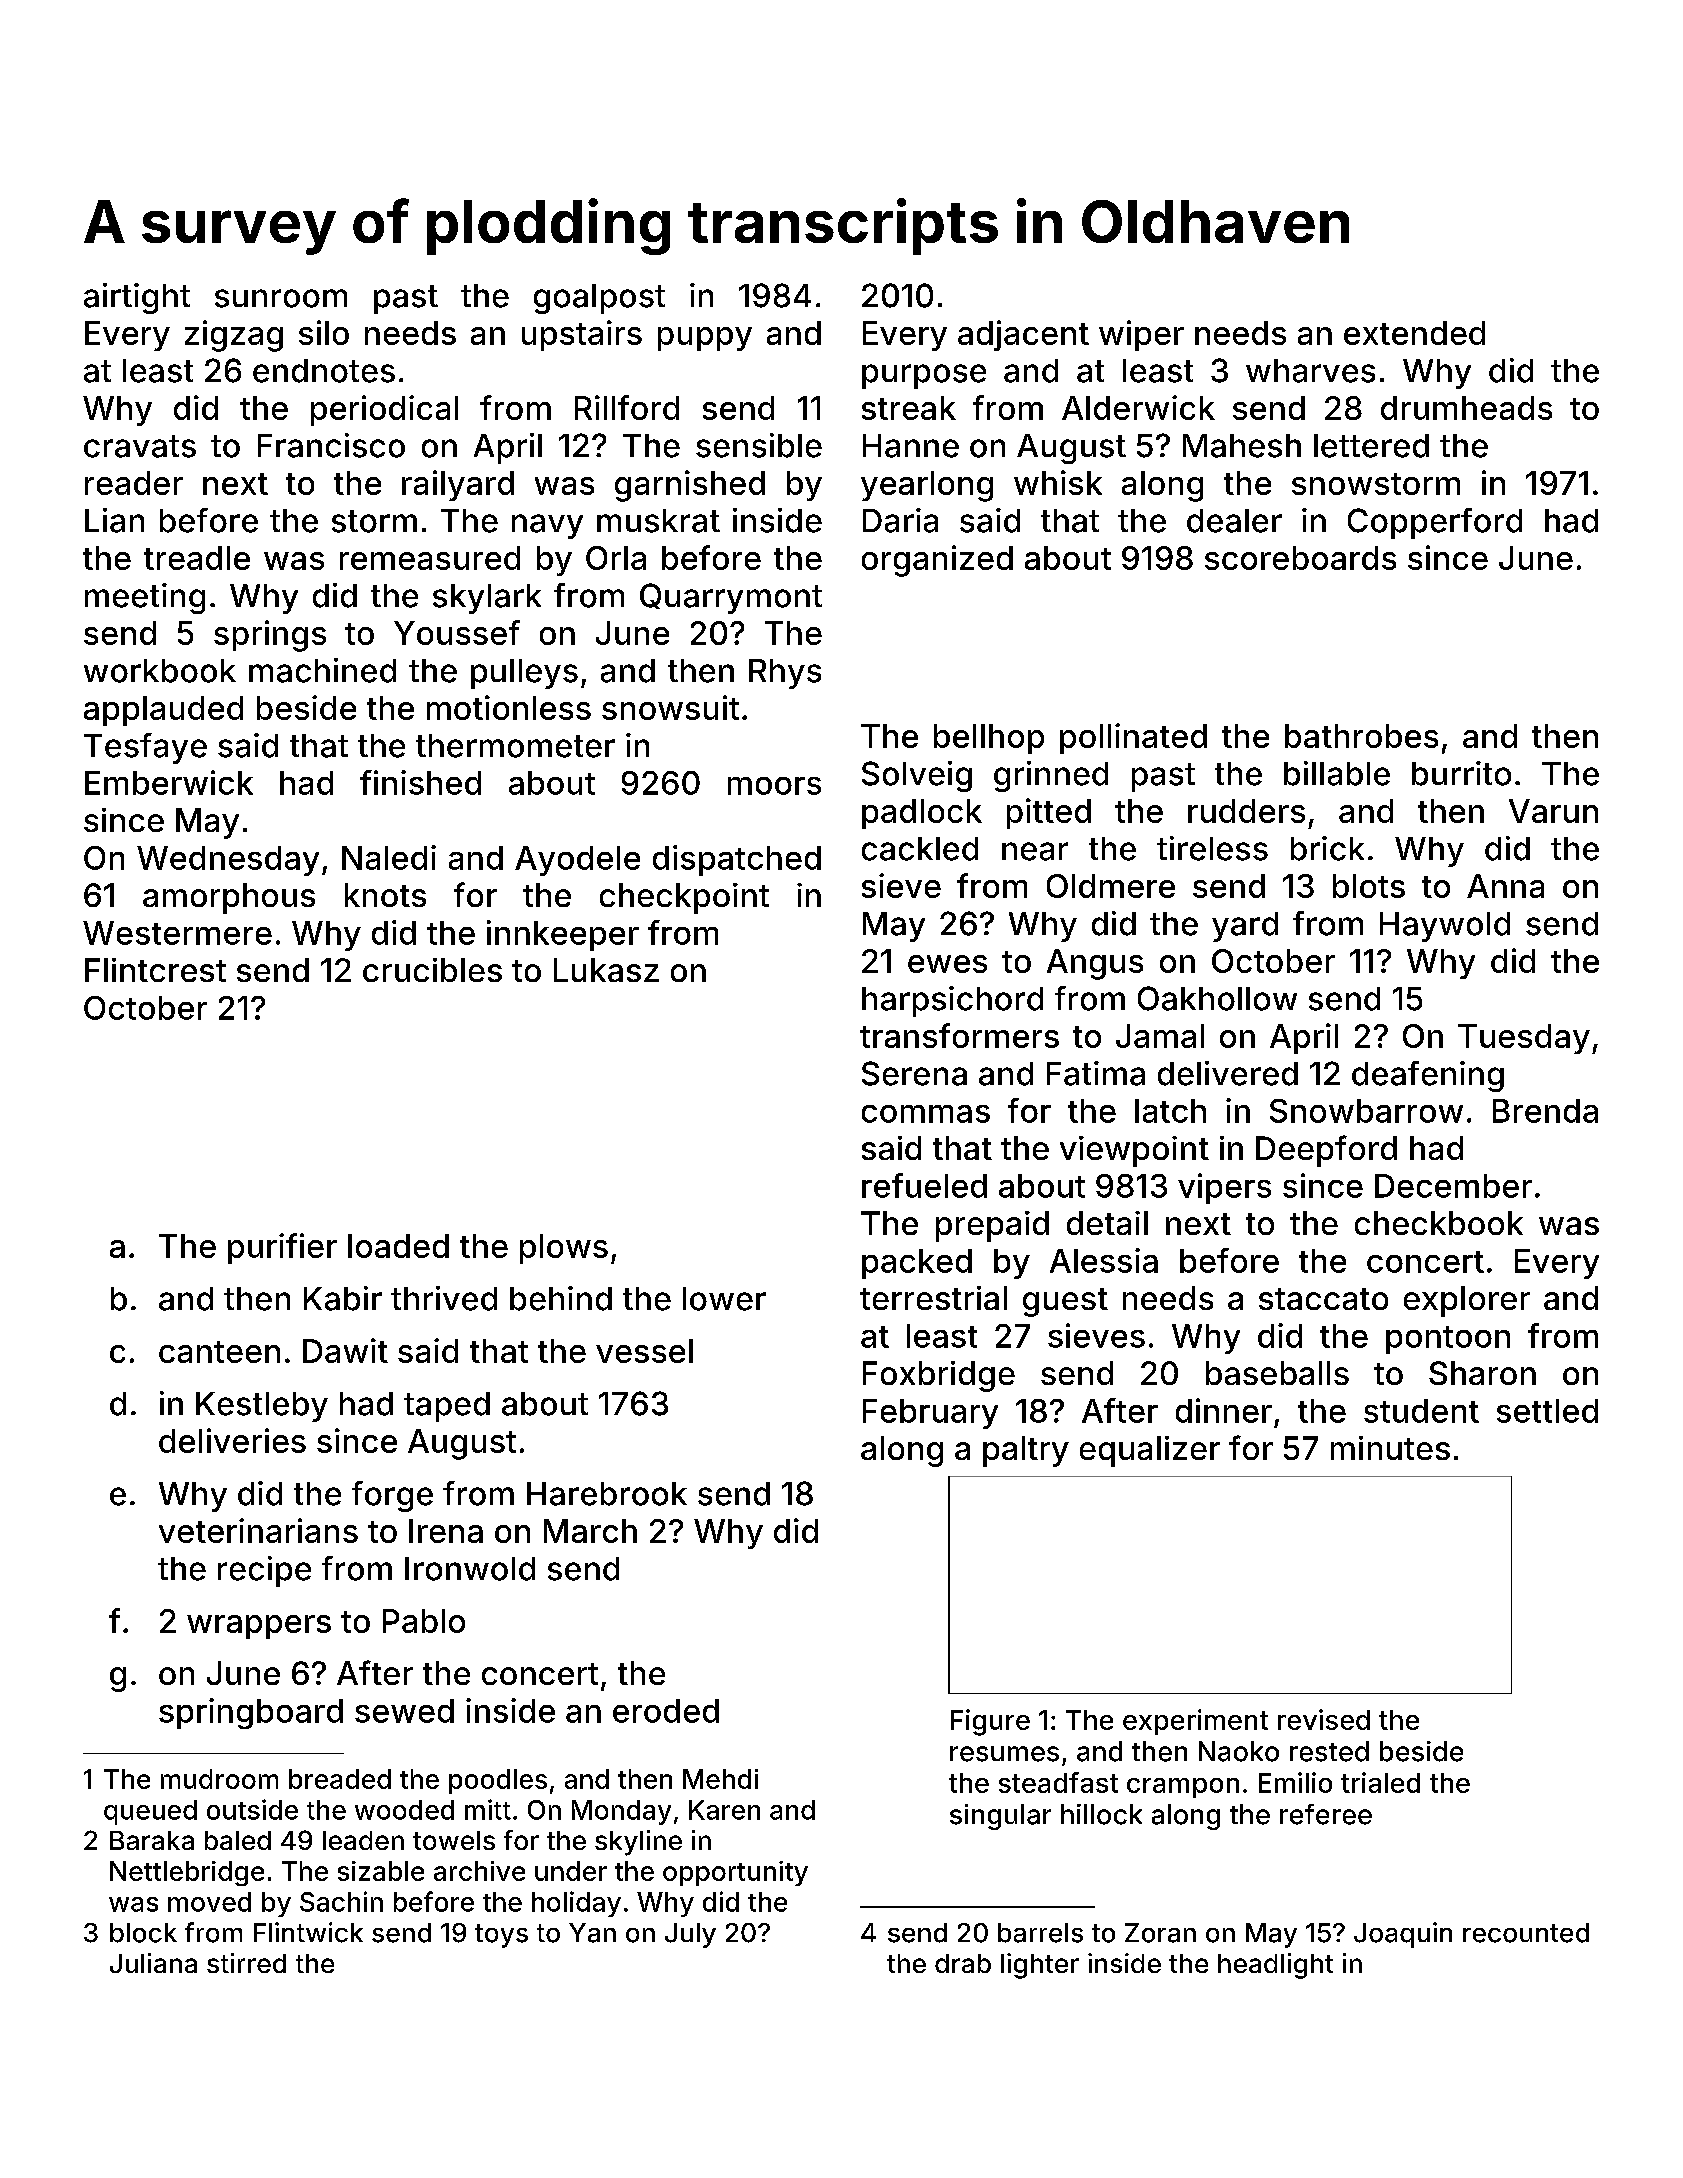 The image size is (1683, 2178). Describe the element at coordinates (1275, 1966) in the document. I see `headlight` at that location.
